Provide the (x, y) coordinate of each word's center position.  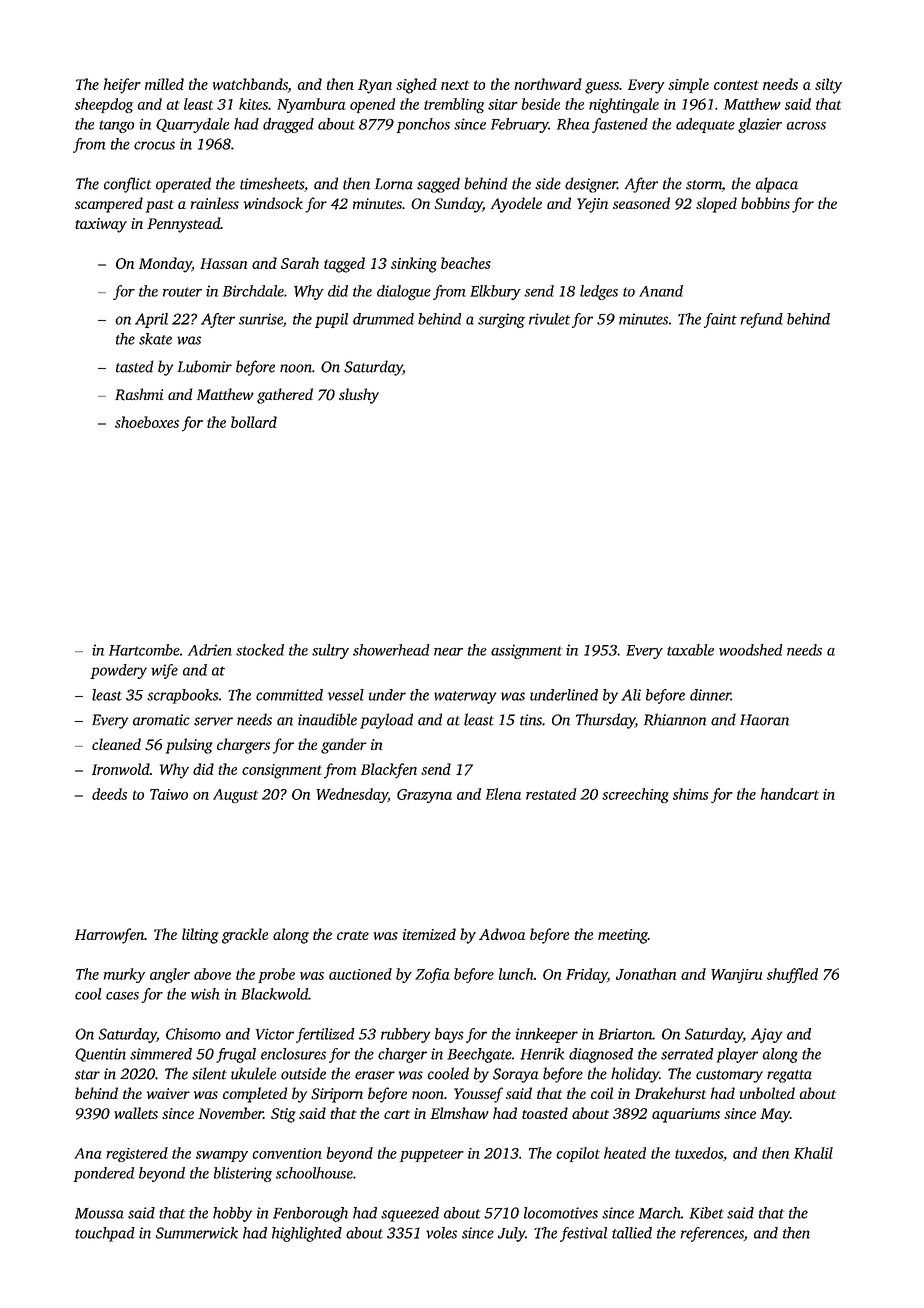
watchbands (250, 84)
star (87, 1075)
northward (548, 84)
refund (762, 320)
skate (155, 339)
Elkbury (495, 292)
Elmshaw (459, 1113)
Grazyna (424, 796)
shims (691, 794)
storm (704, 185)
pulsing (189, 746)
